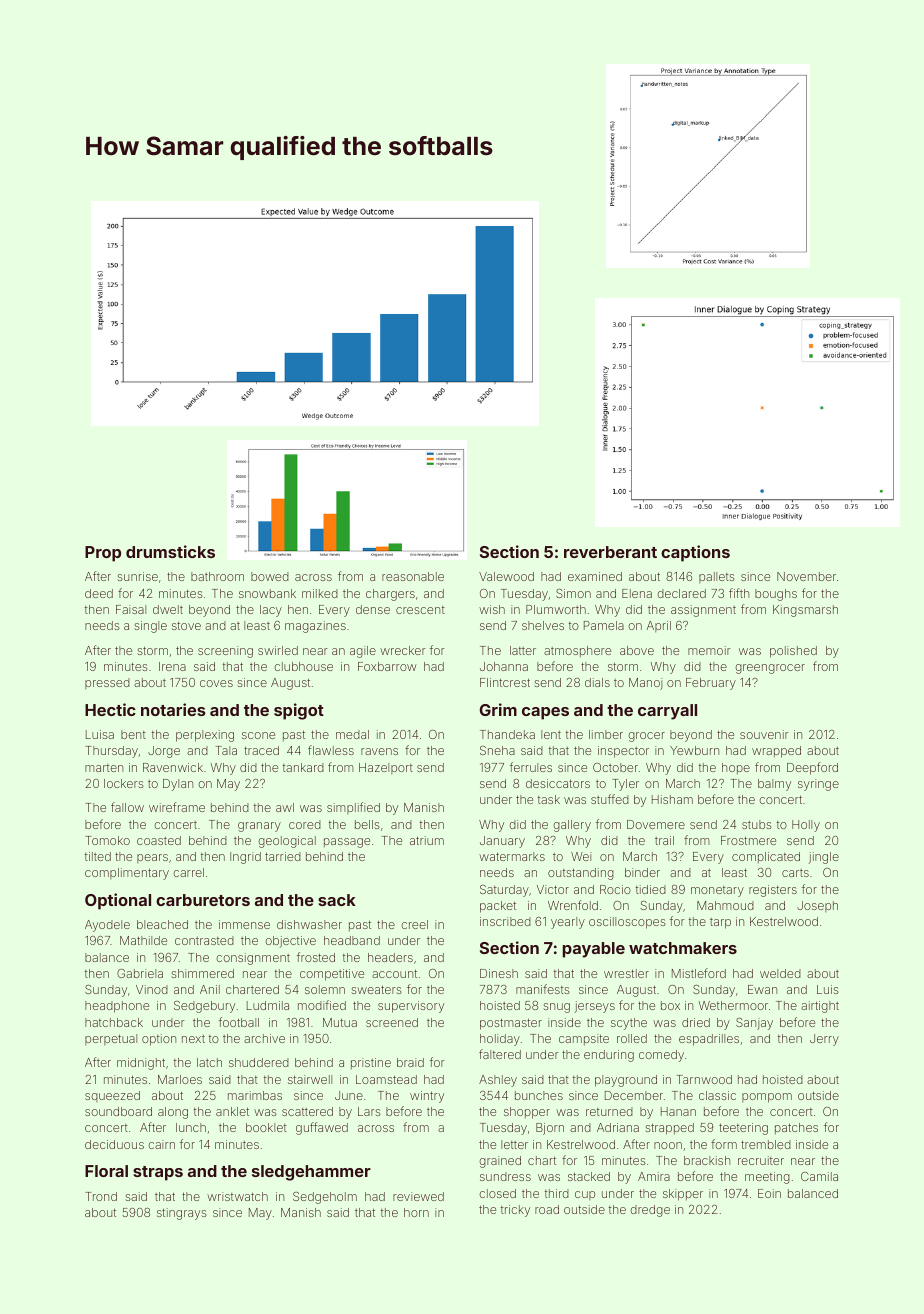 This page has height=1314, width=924. I want to click on Dinesh, so click(499, 973).
